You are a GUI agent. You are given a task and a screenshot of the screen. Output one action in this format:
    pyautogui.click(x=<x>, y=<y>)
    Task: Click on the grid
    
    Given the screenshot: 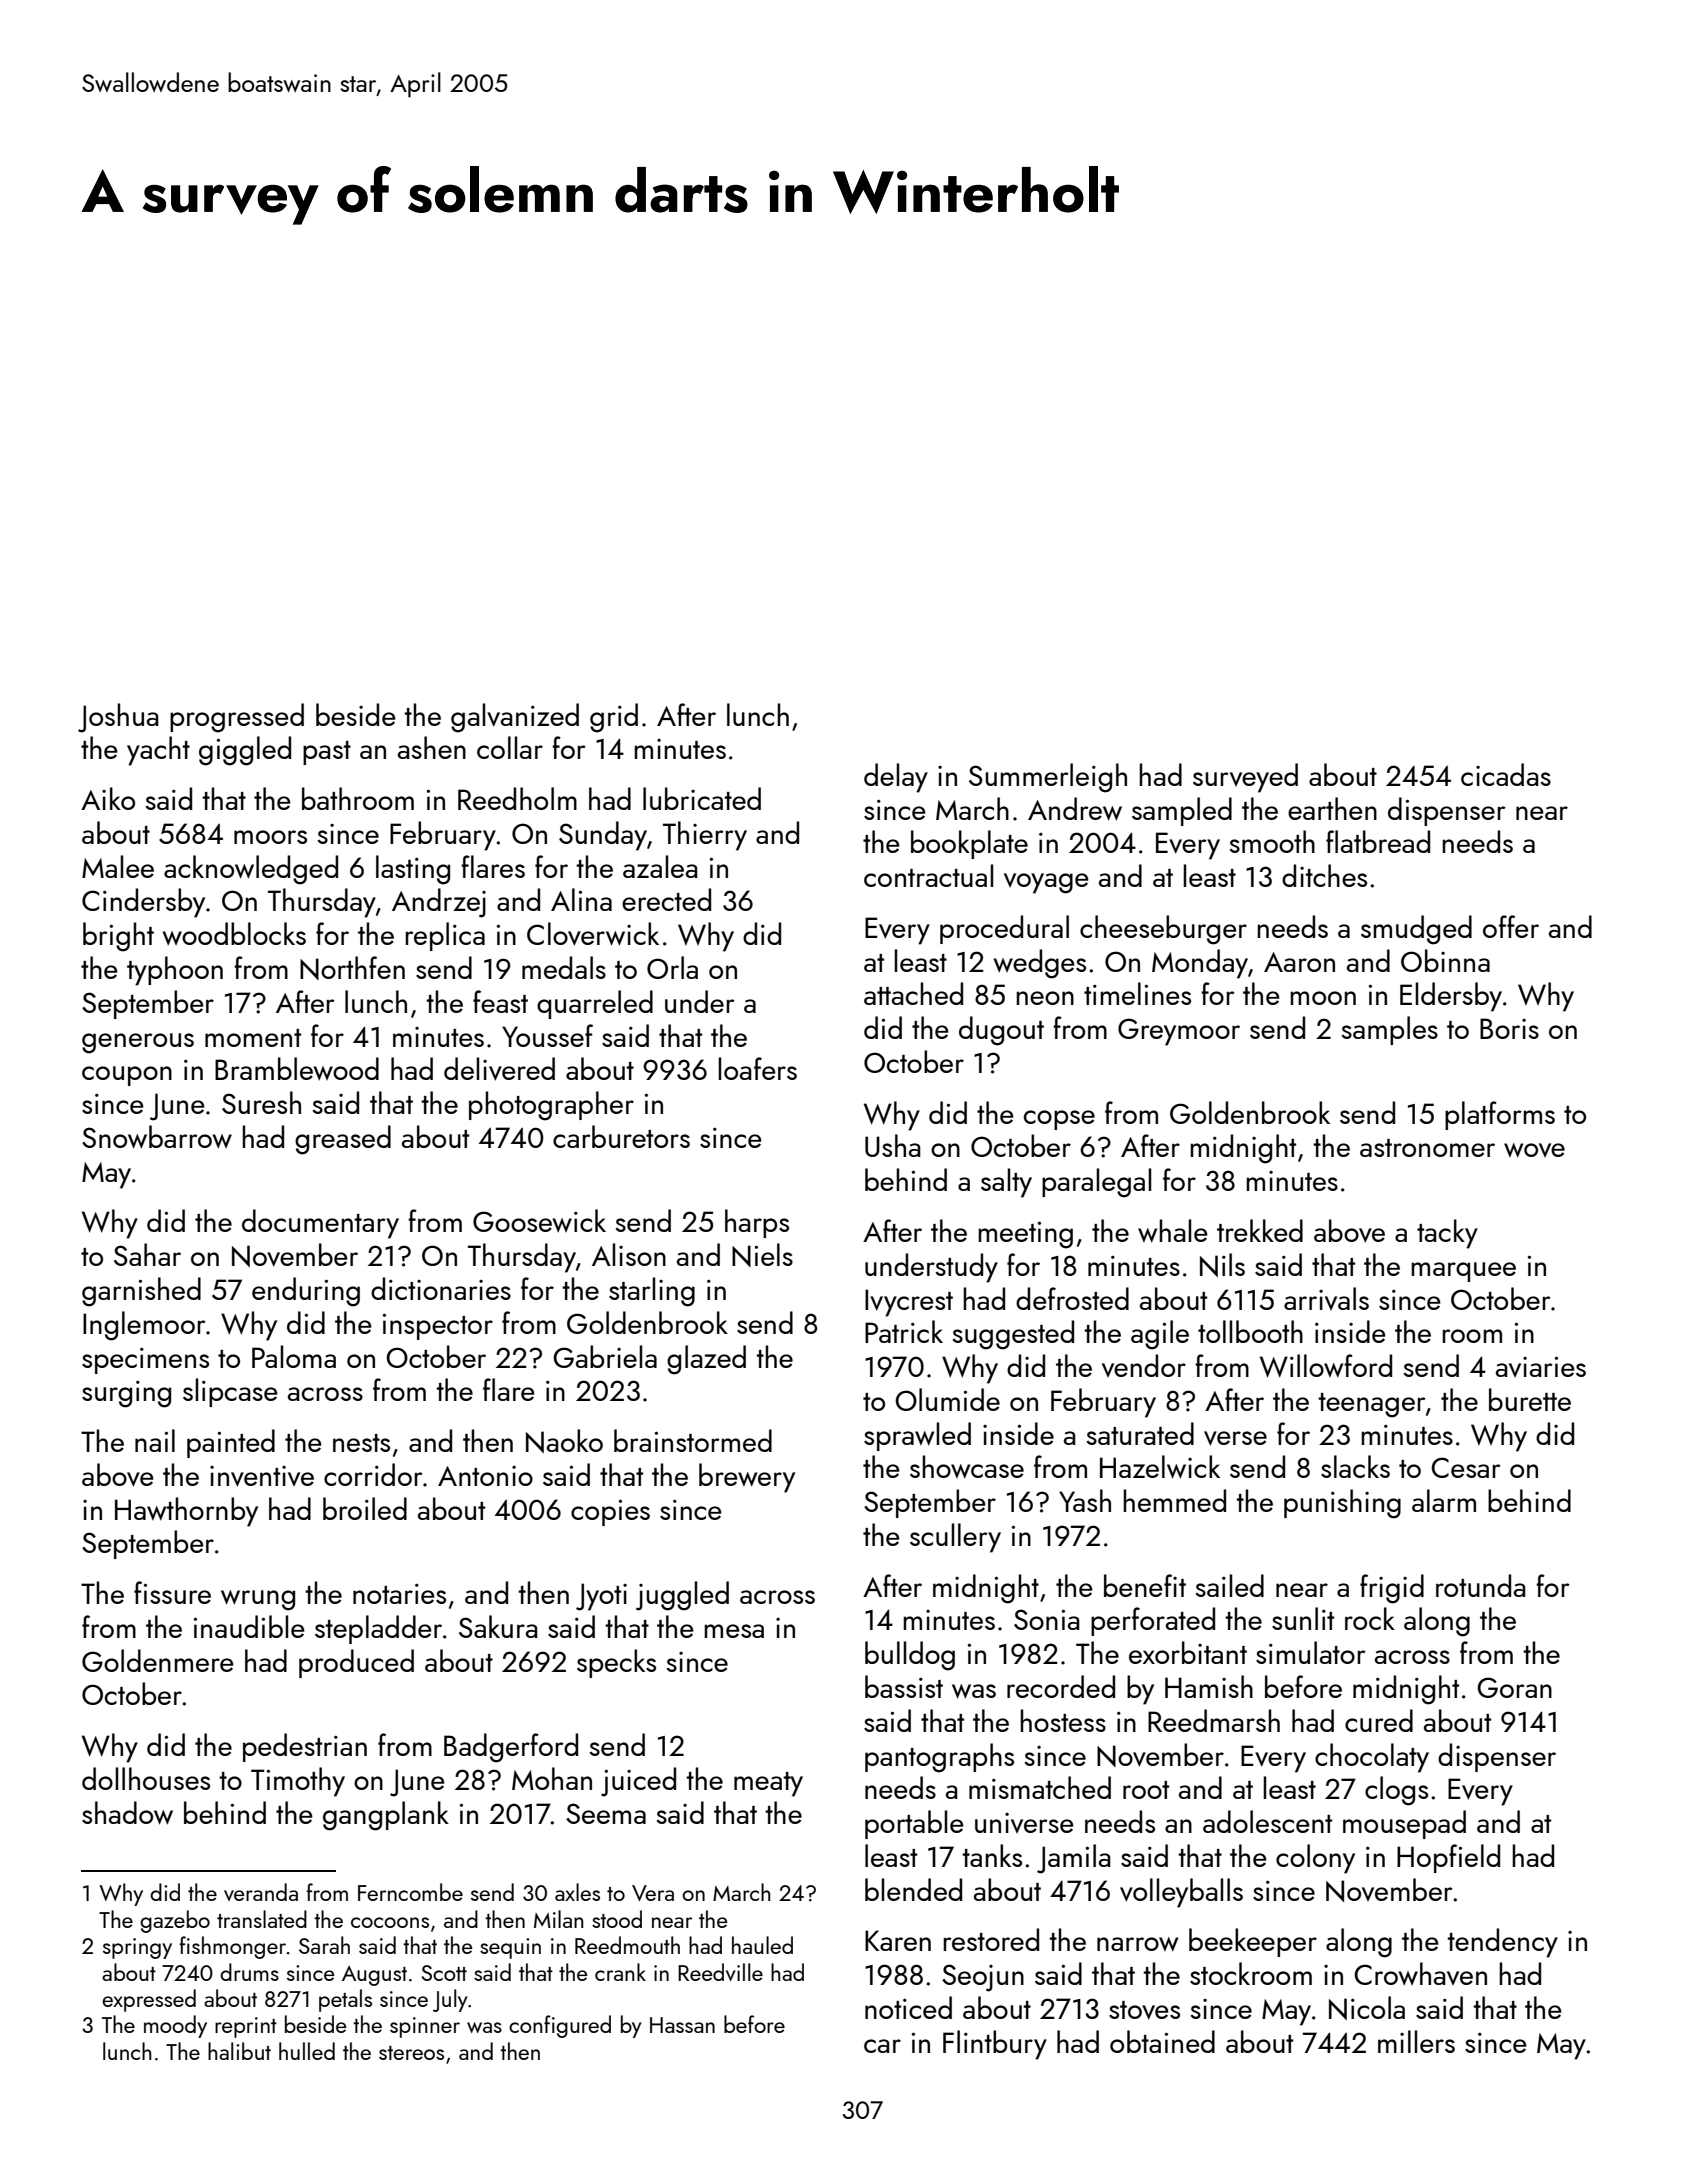 What is the action you would take?
    pyautogui.click(x=614, y=718)
